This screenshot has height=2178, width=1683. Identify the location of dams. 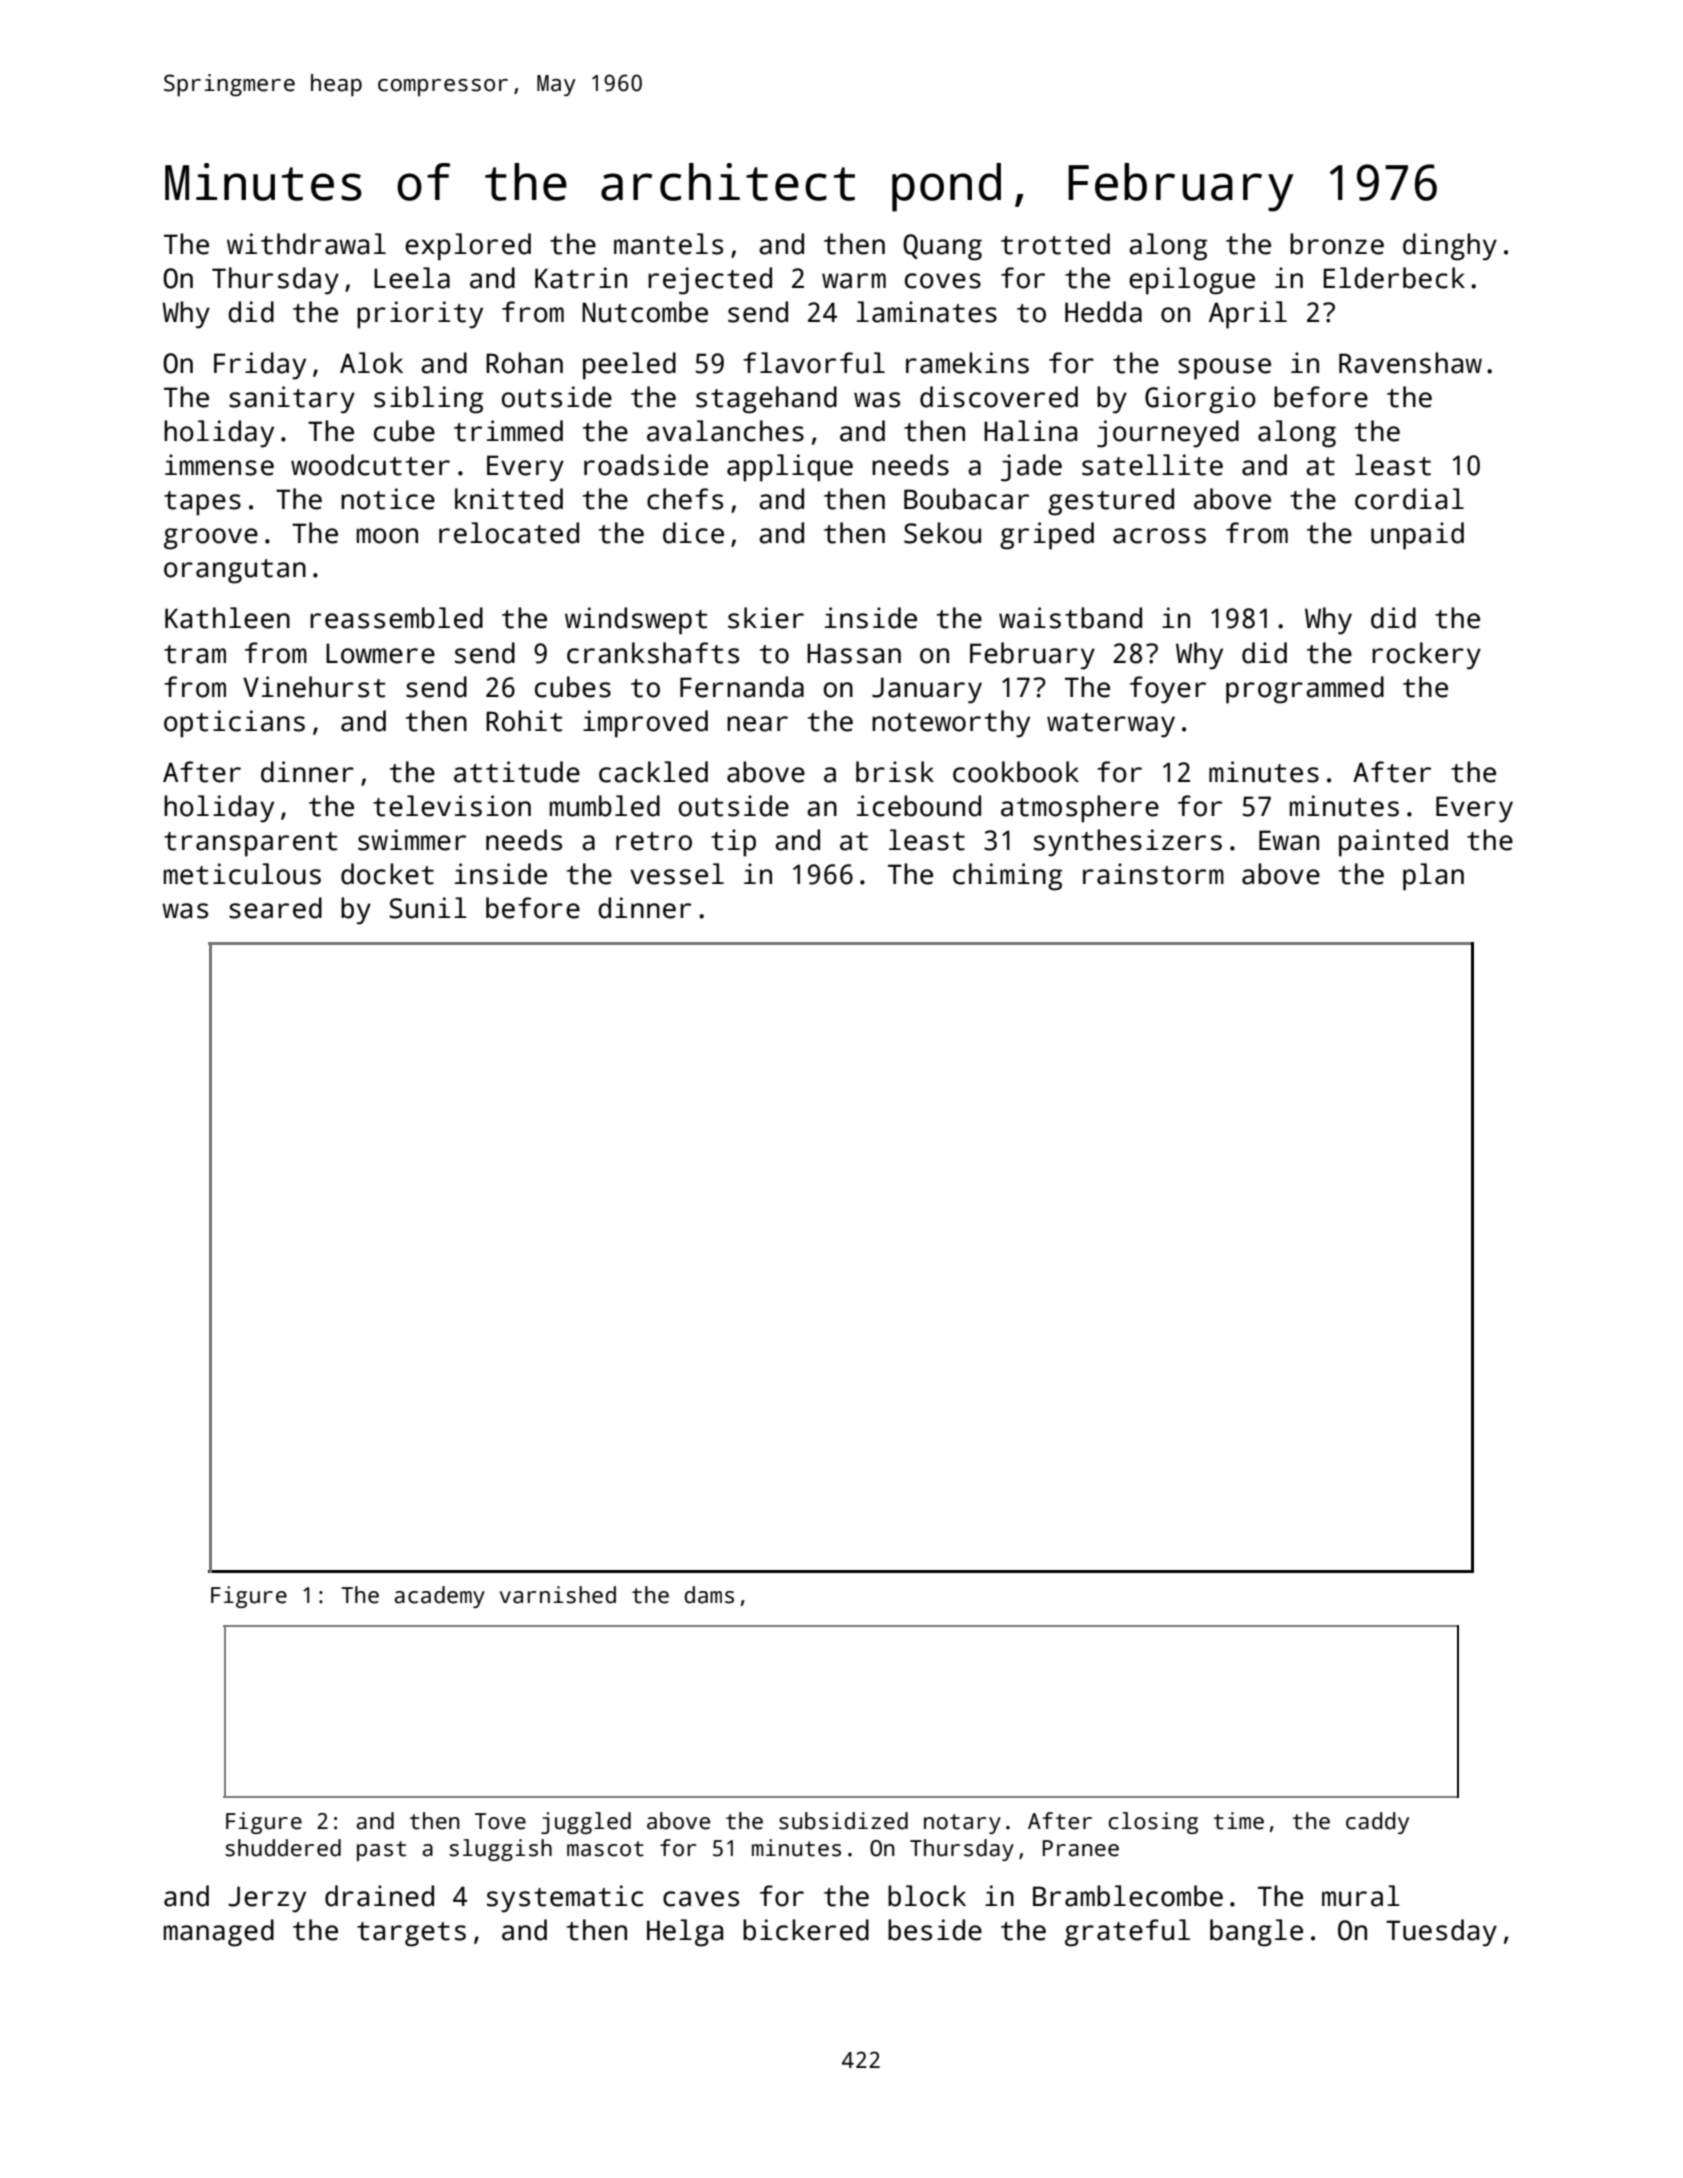
(709, 1595).
